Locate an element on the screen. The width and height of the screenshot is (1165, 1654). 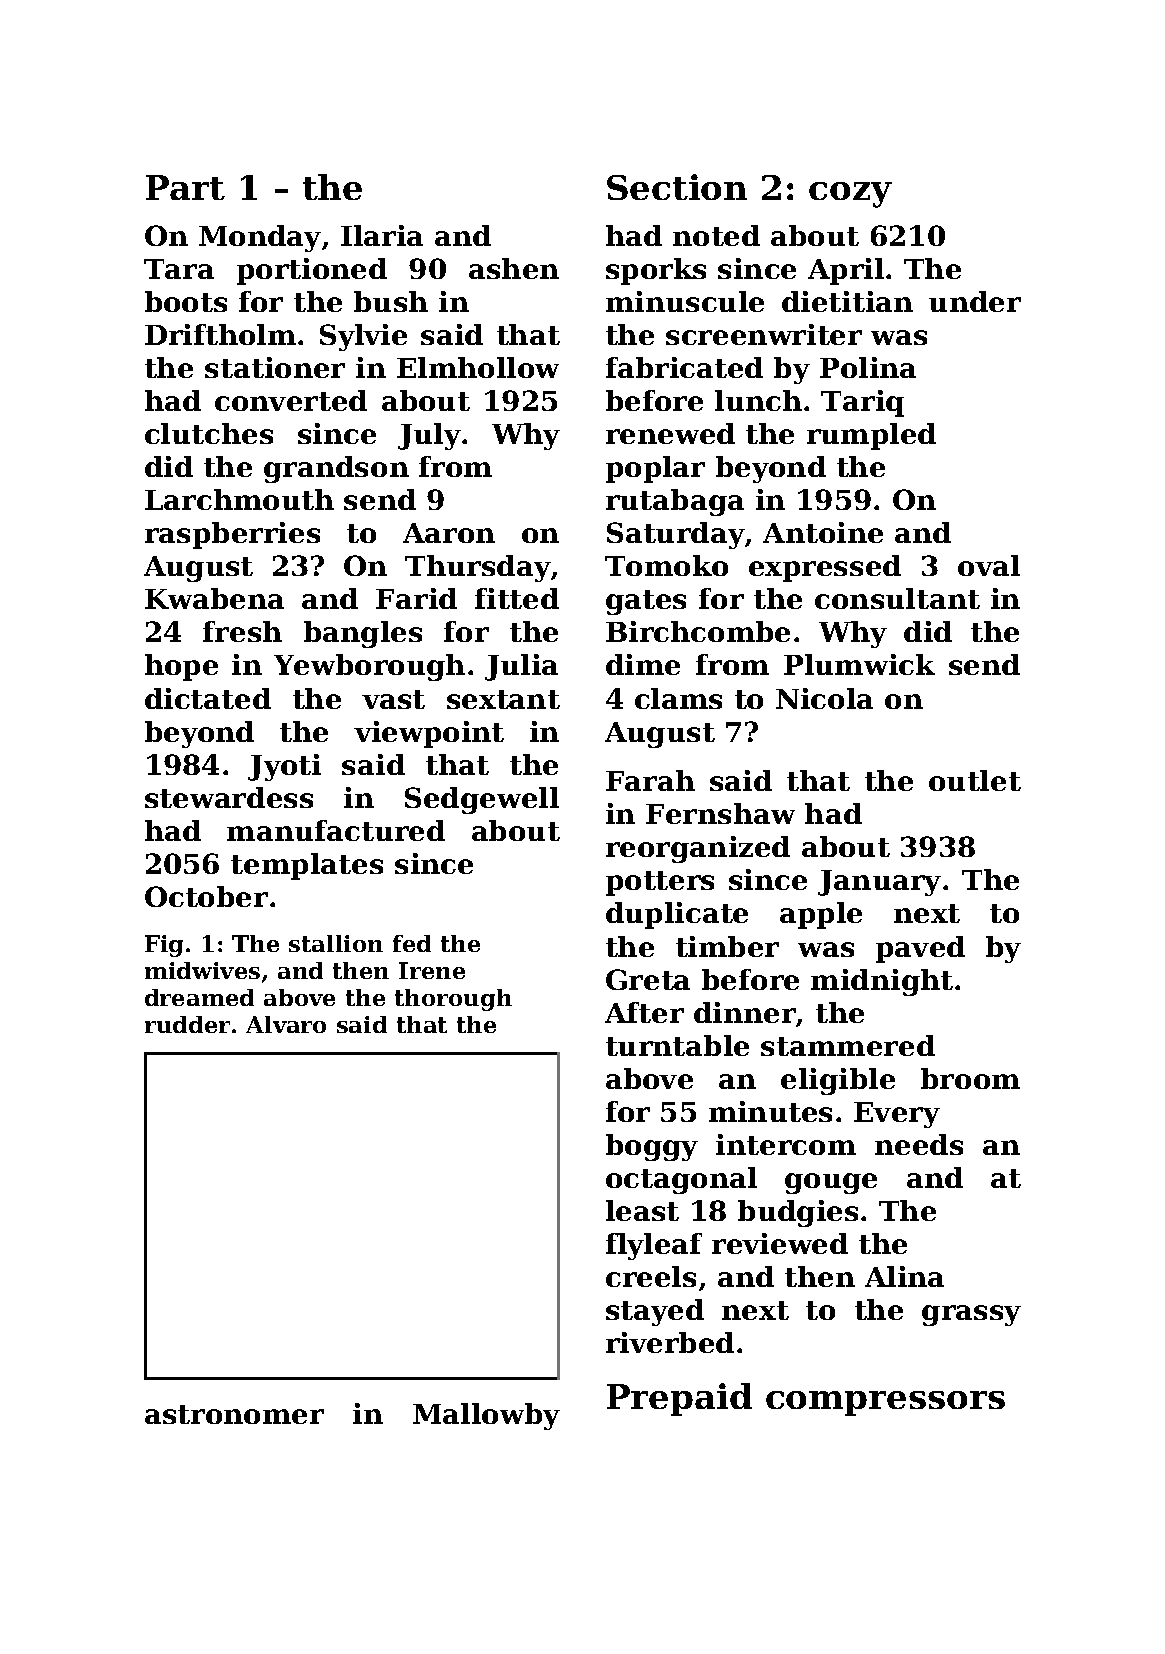
Mallowby is located at coordinates (486, 1416).
